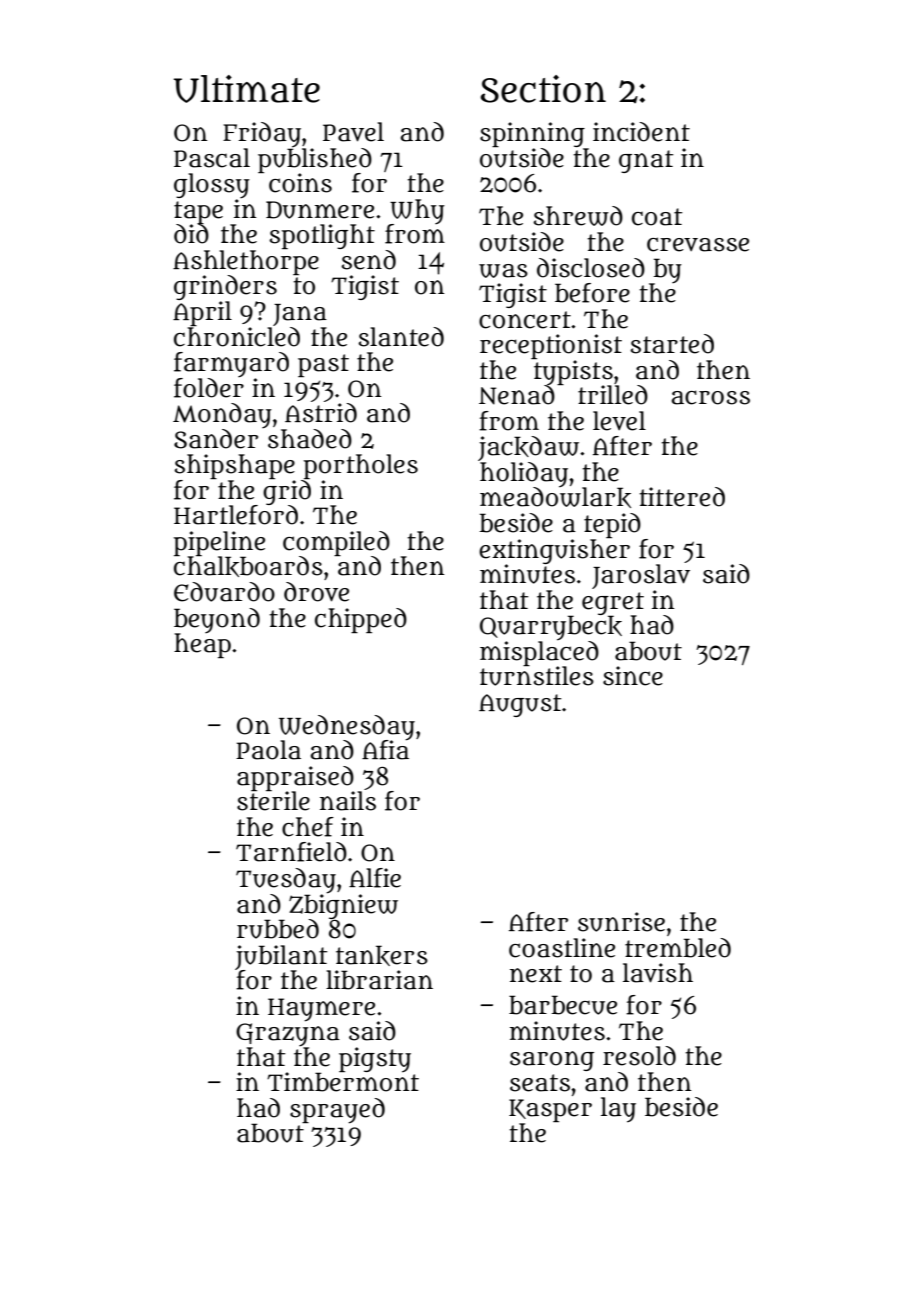 The height and width of the image is (1311, 924). Describe the element at coordinates (678, 948) in the image. I see `trembled` at that location.
